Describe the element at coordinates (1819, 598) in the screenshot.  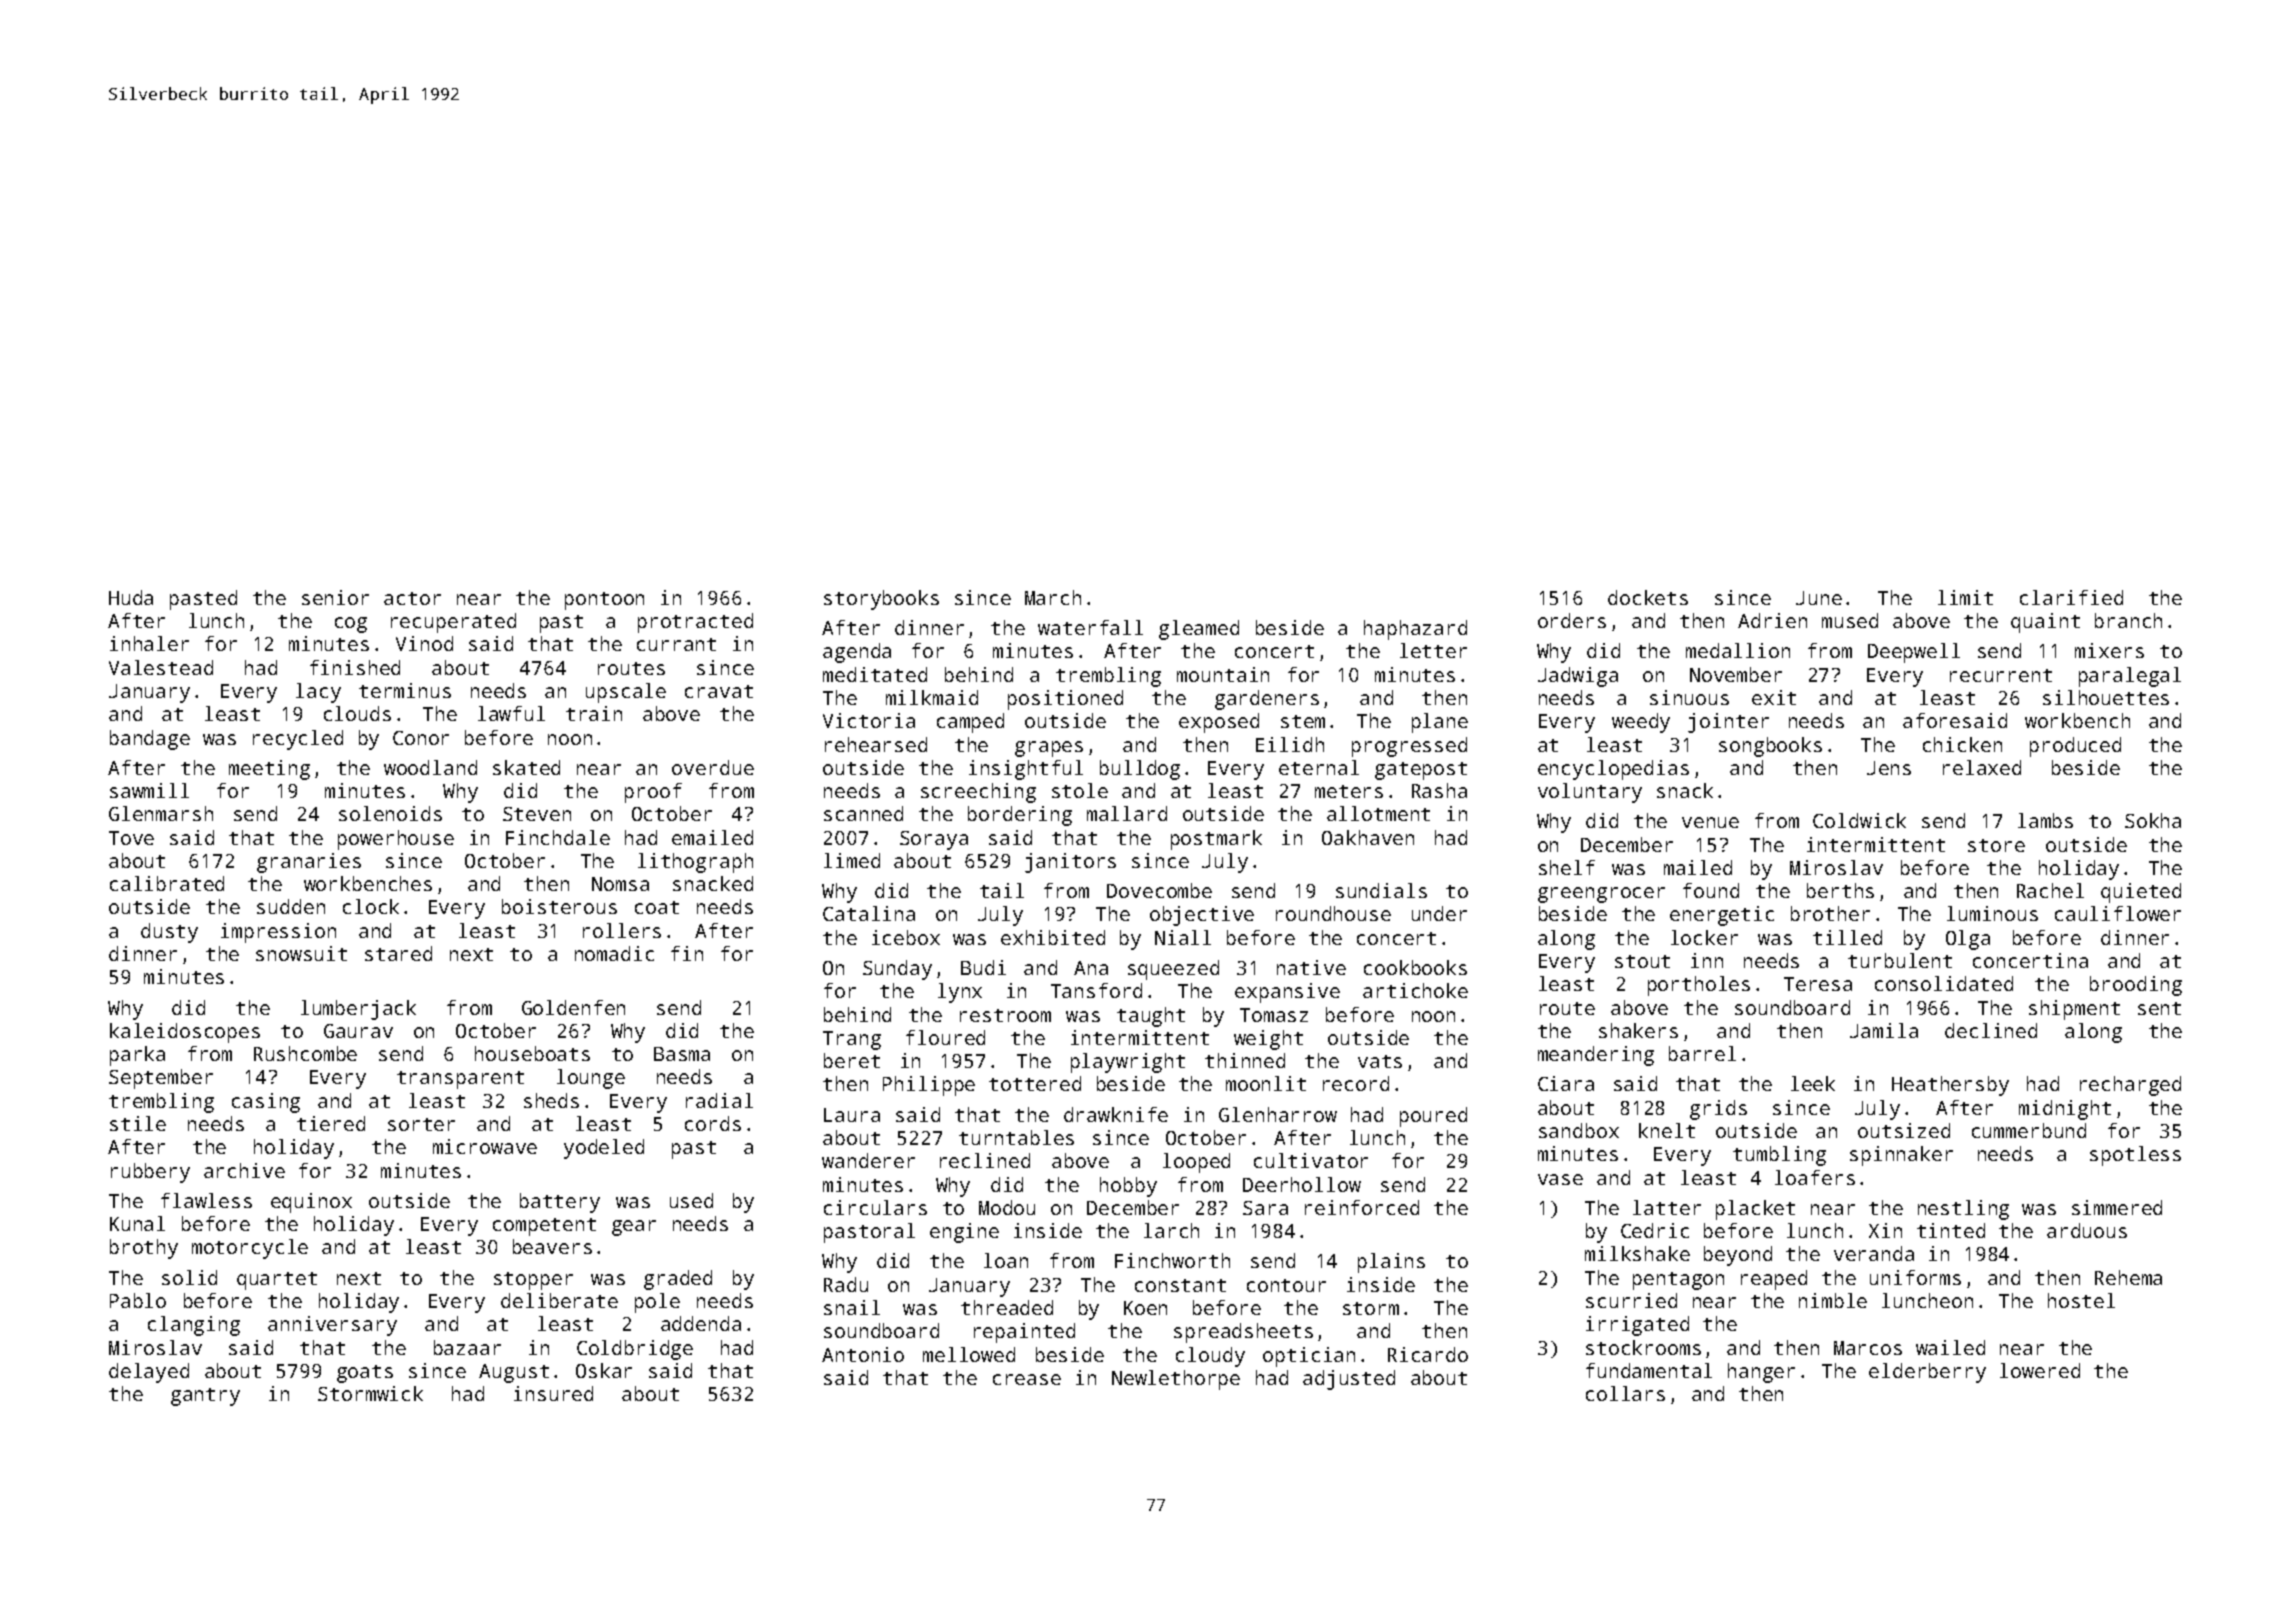
I see `June` at that location.
